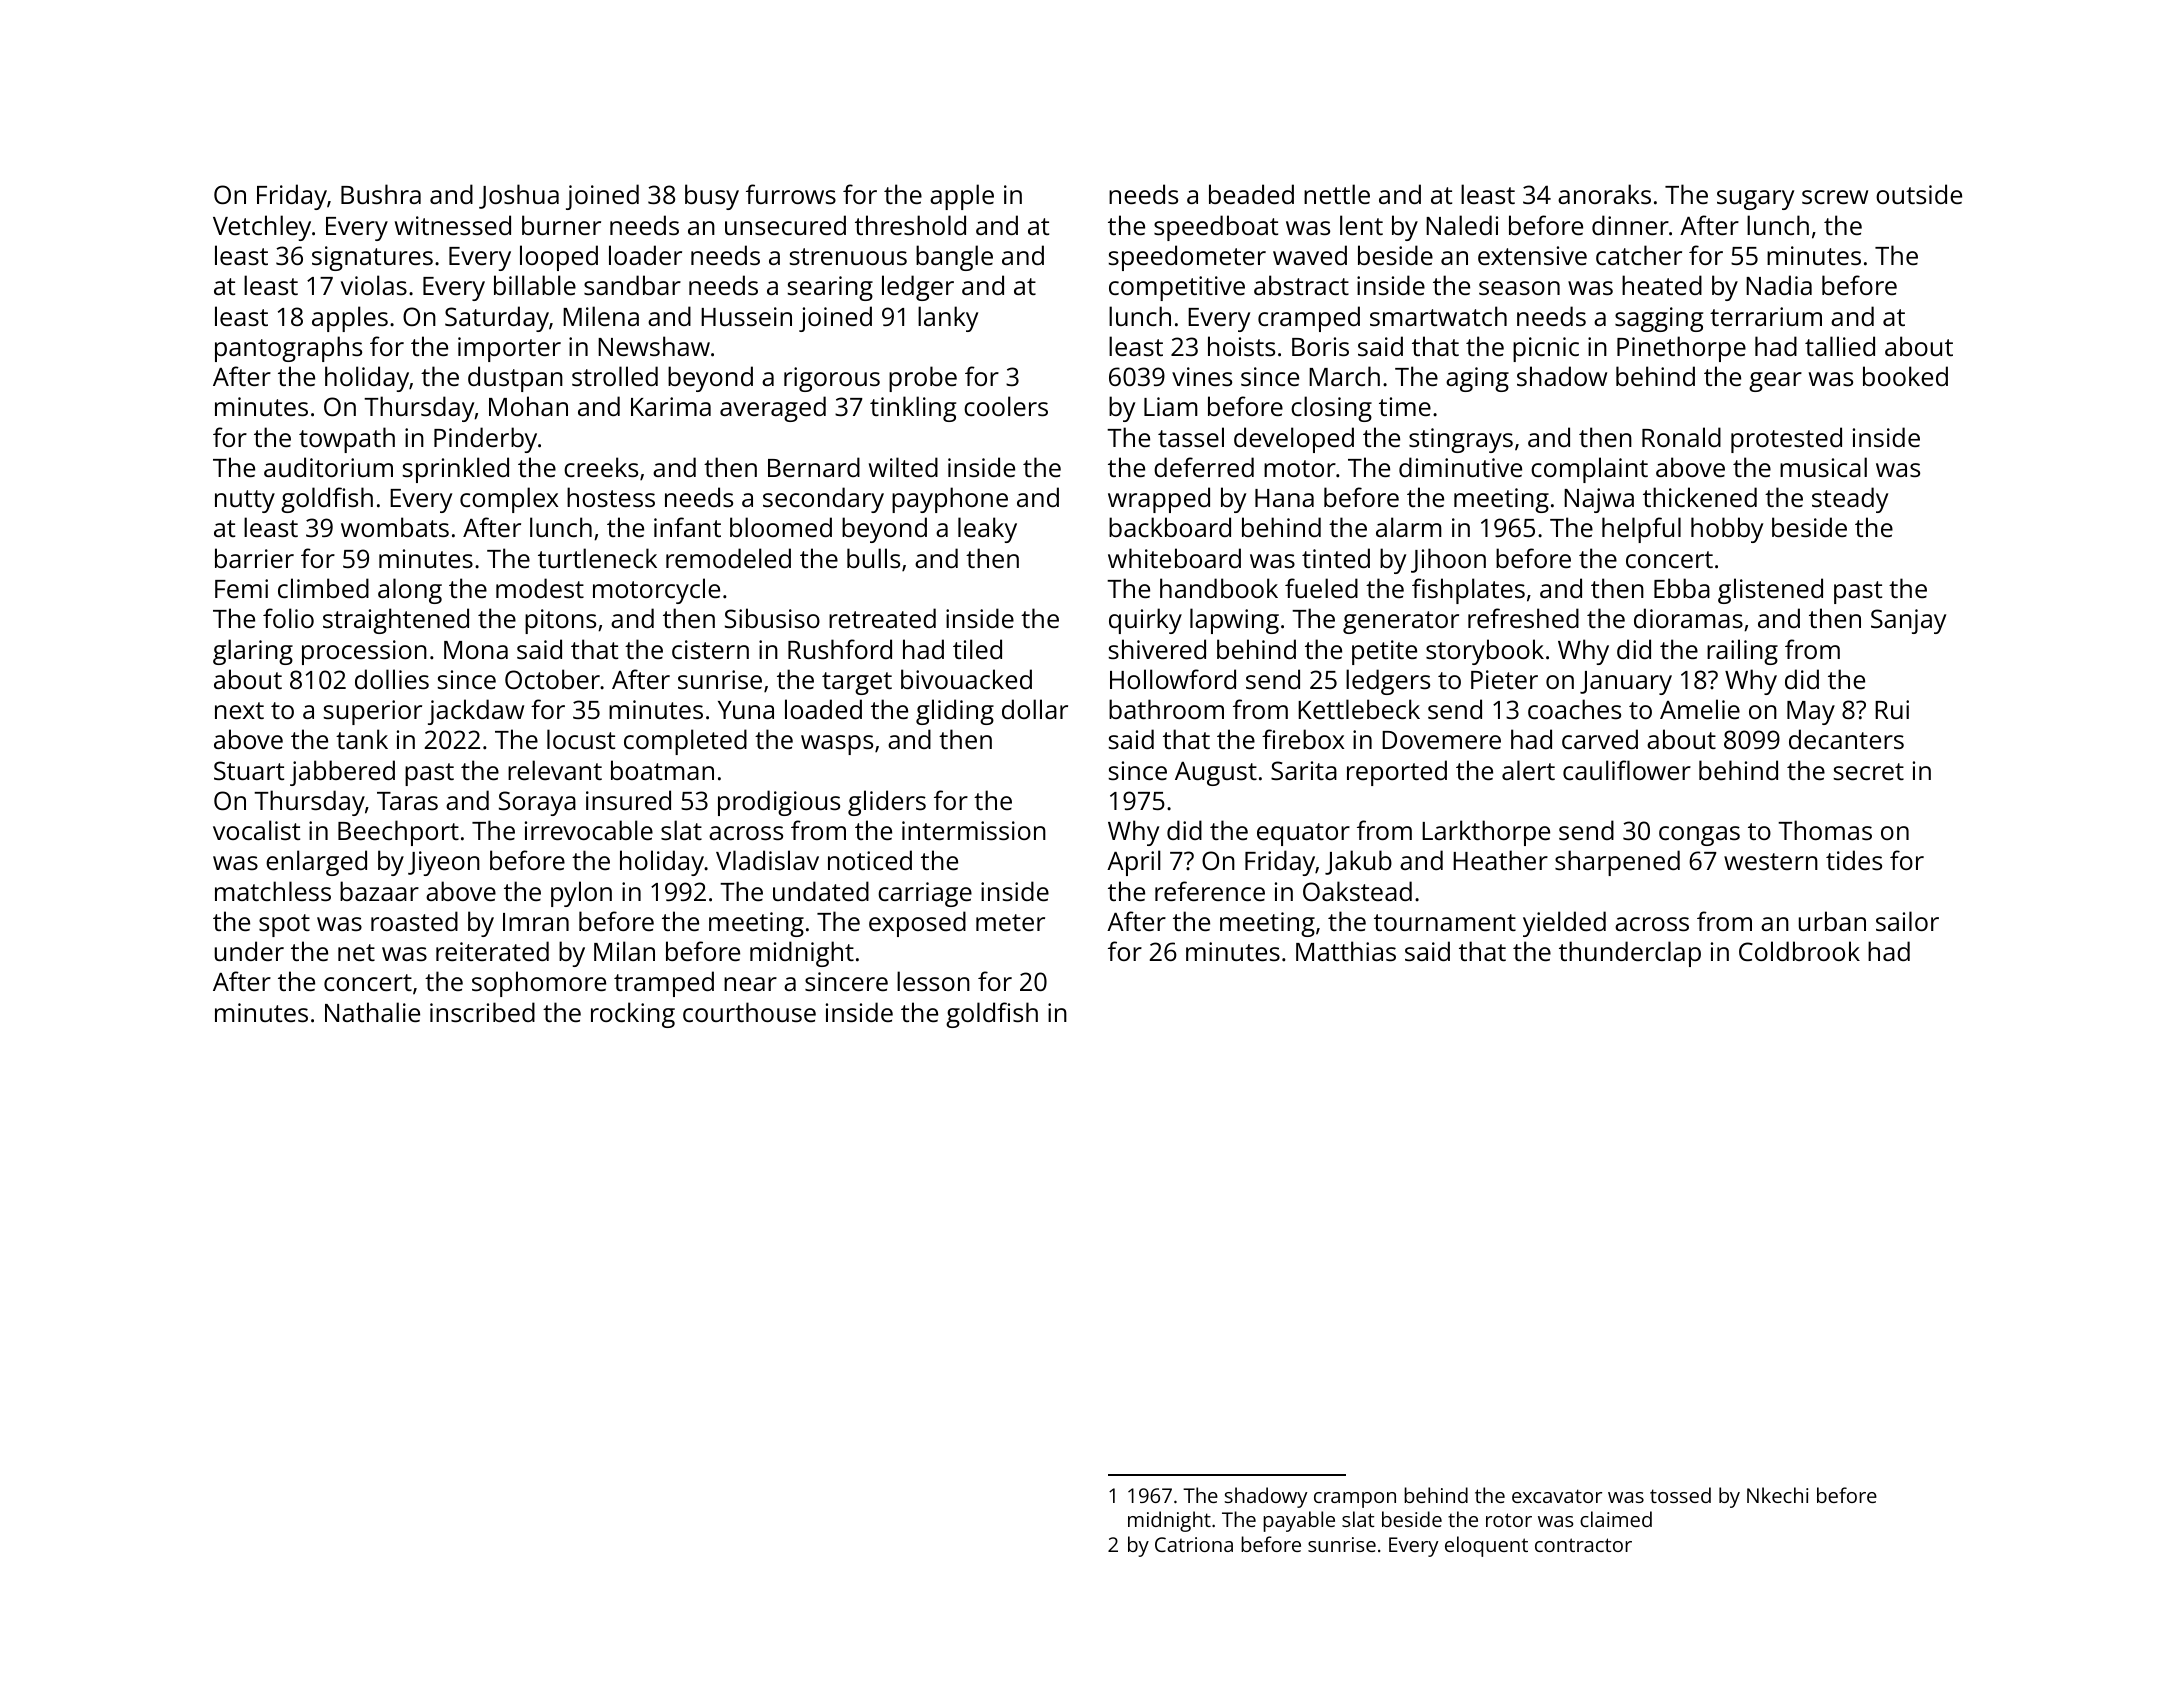 This screenshot has height=1683, width=2178. What do you see at coordinates (1337, 194) in the screenshot?
I see `nettle` at bounding box center [1337, 194].
